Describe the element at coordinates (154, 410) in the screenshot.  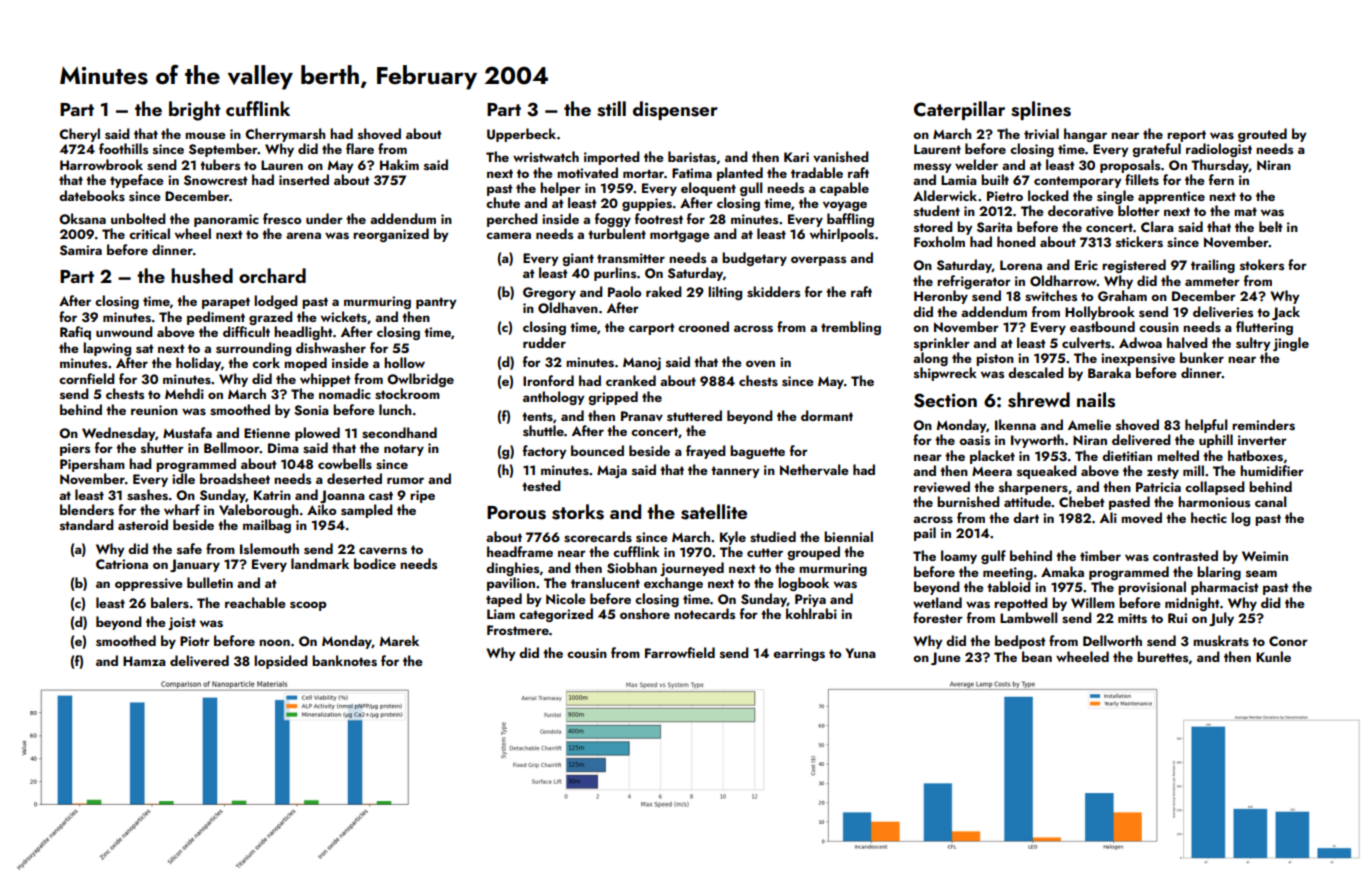
I see `reunion` at that location.
